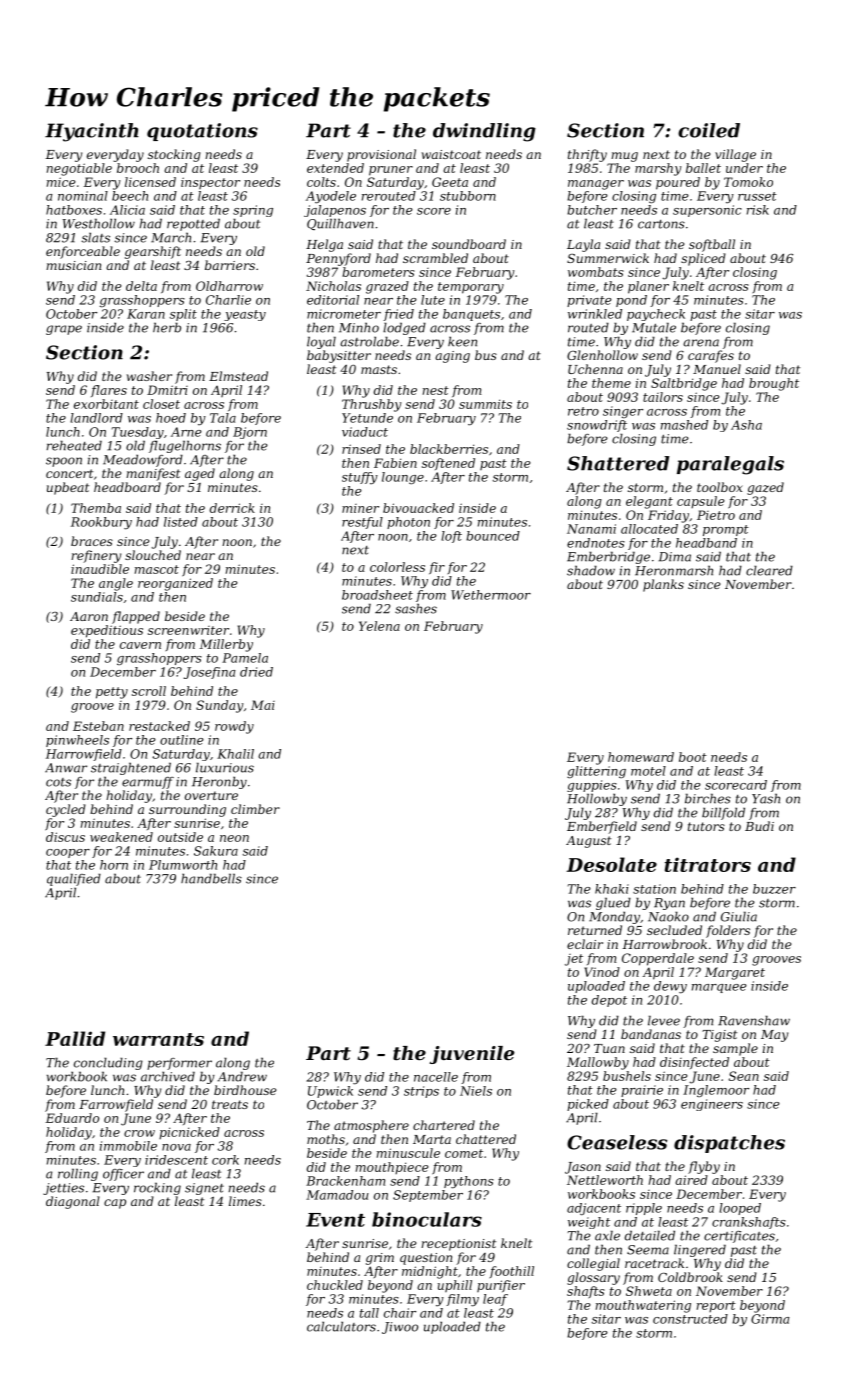  Describe the element at coordinates (238, 376) in the screenshot. I see `Elmstead` at that location.
